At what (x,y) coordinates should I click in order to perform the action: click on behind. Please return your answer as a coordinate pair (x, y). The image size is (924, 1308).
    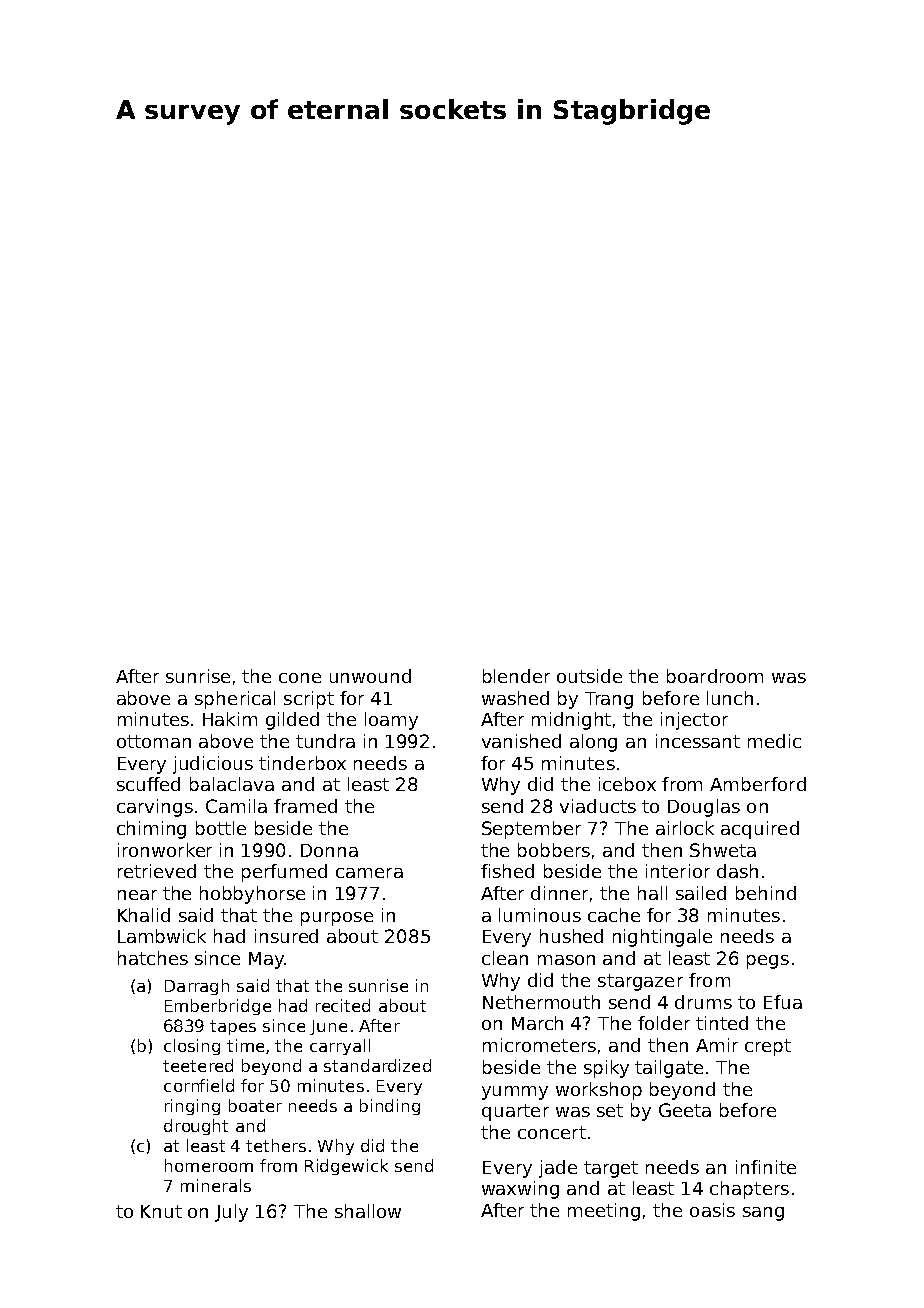
    Looking at the image, I should click on (766, 893).
